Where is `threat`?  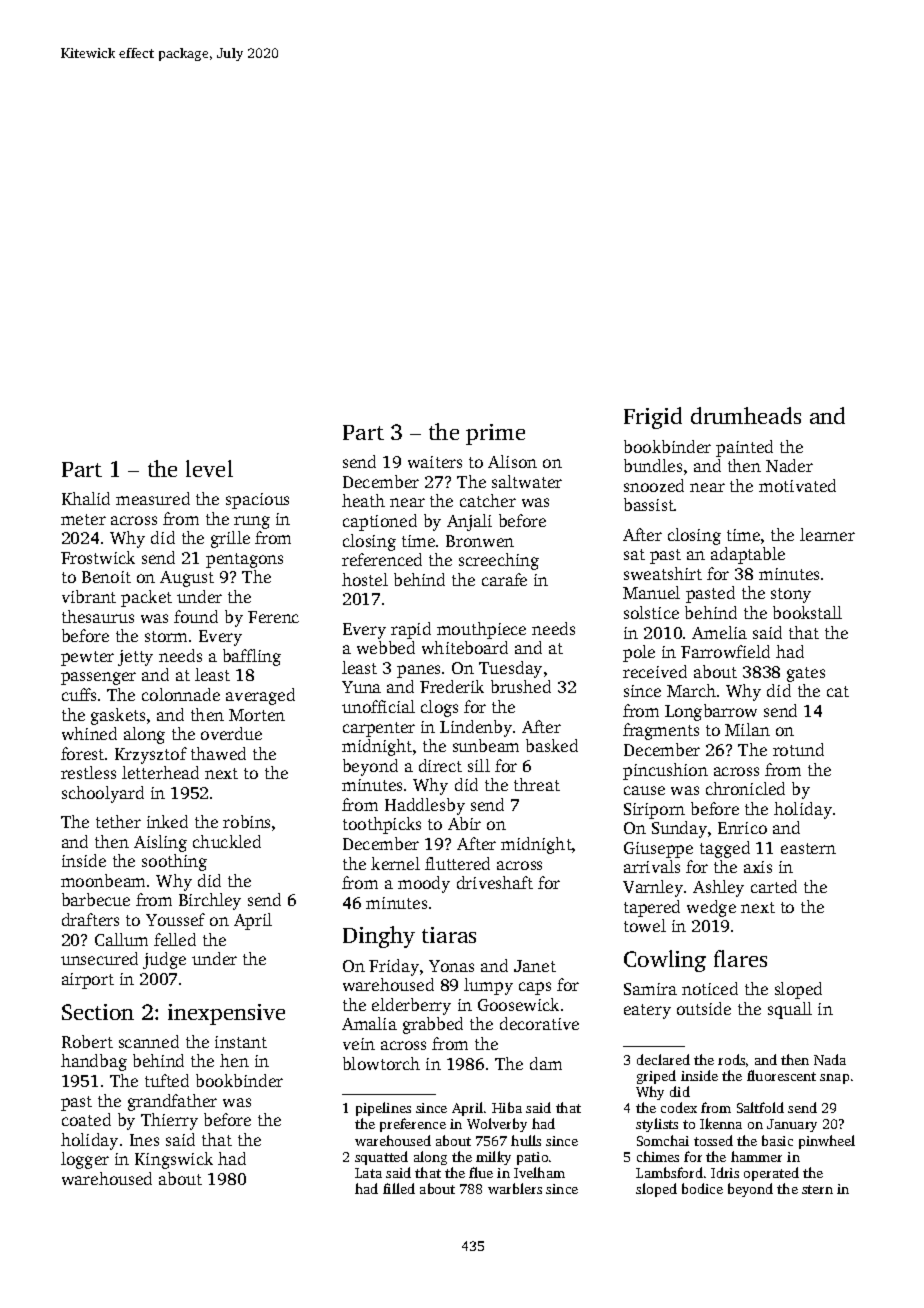 threat is located at coordinates (537, 784).
